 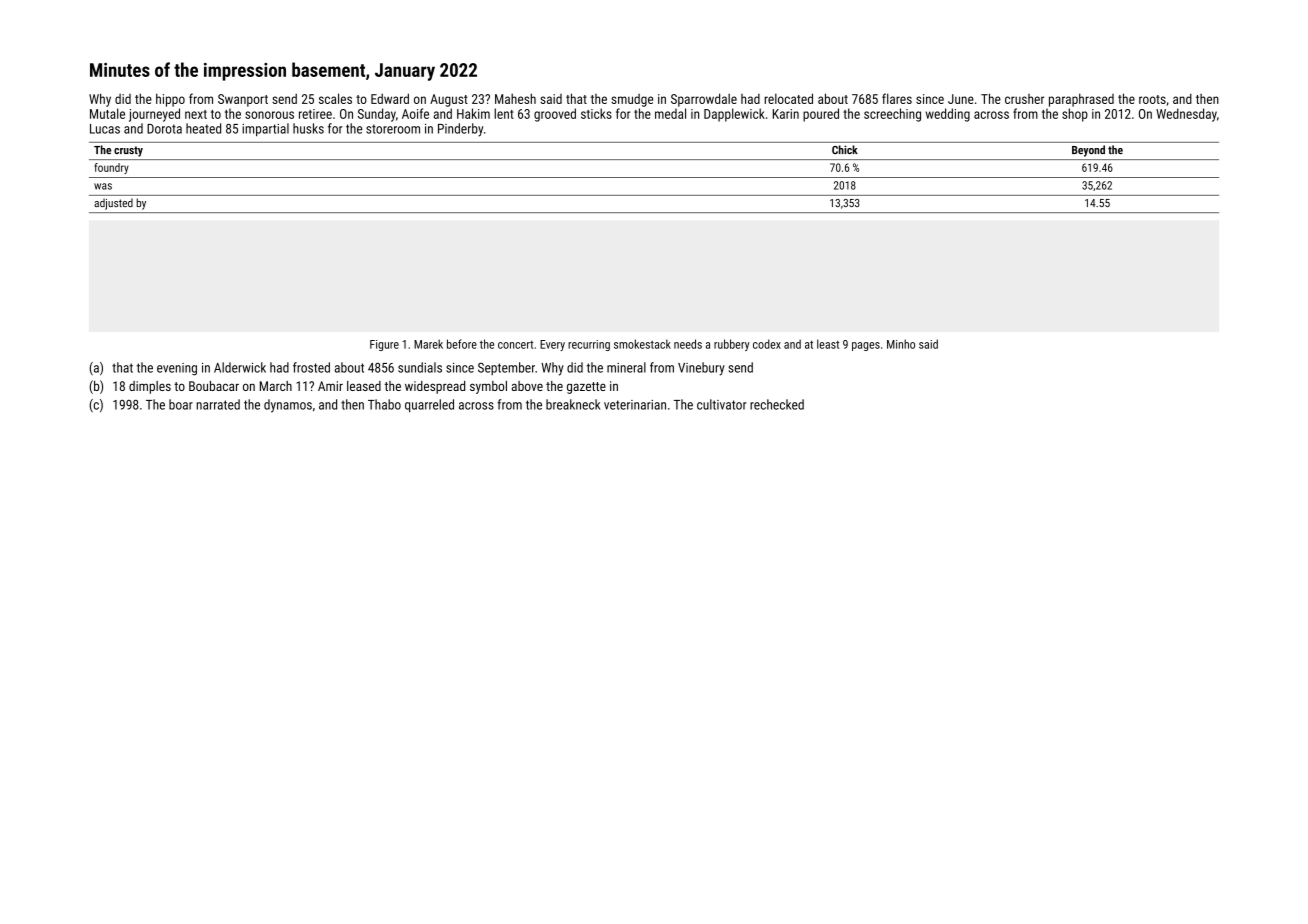 I want to click on Minho, so click(x=901, y=344).
